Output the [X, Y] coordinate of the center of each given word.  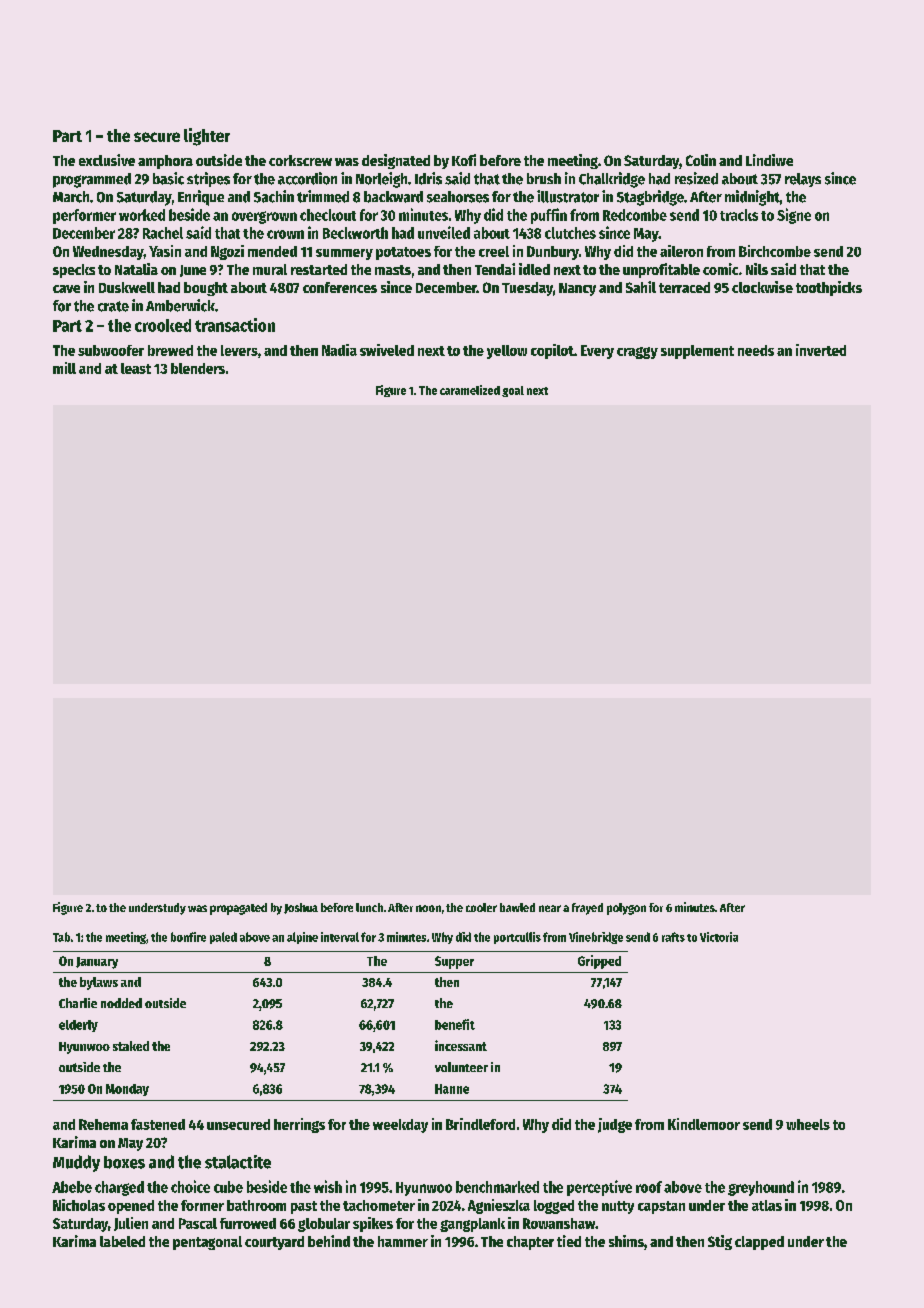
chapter [530, 1243]
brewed [170, 350]
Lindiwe [769, 160]
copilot [552, 351]
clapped [759, 1243]
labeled [122, 1241]
